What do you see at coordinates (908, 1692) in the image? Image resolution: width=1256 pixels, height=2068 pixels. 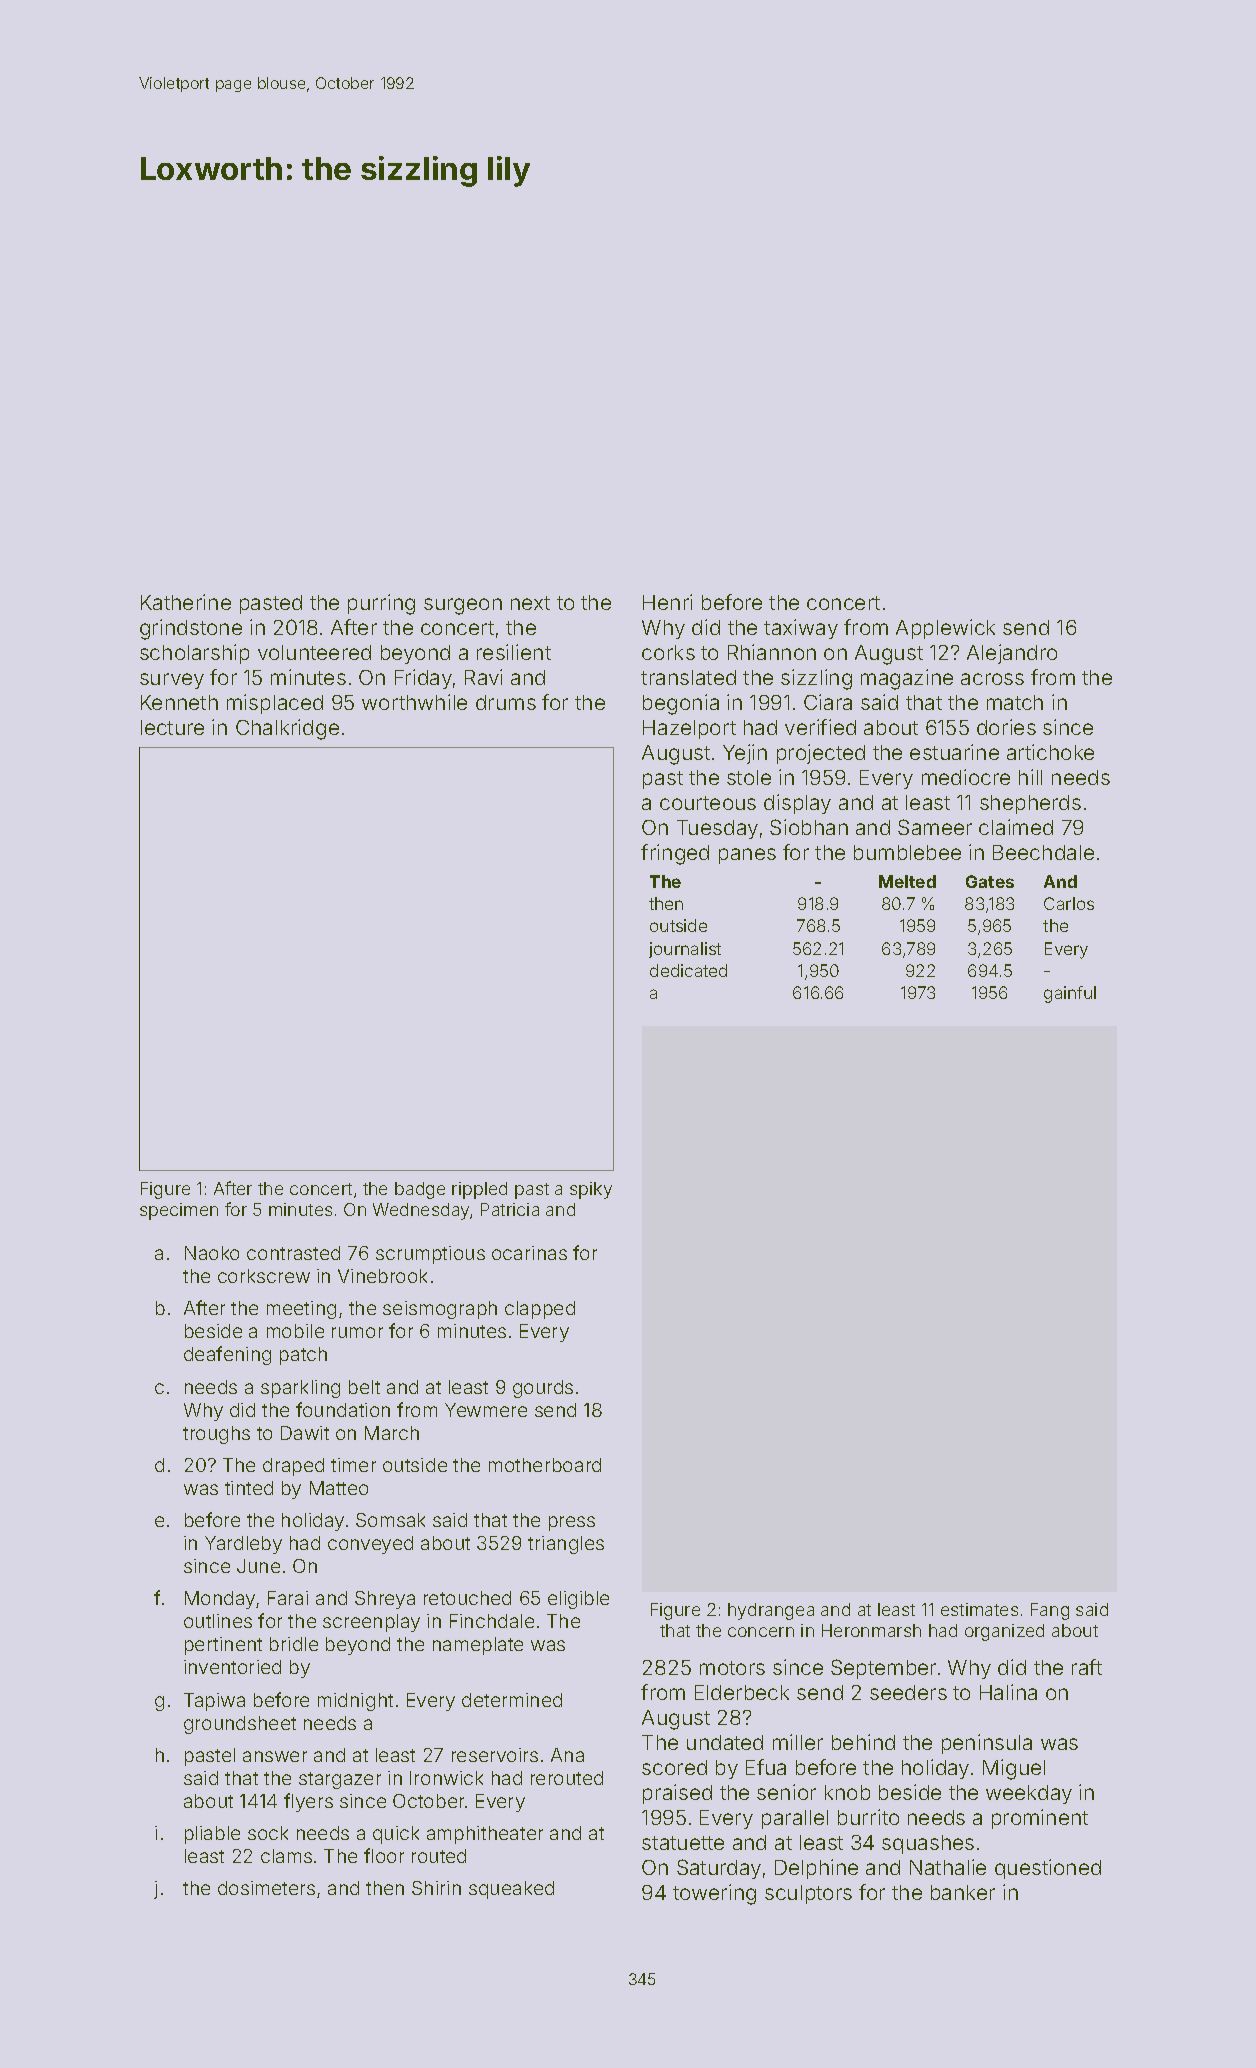 I see `seeders` at bounding box center [908, 1692].
